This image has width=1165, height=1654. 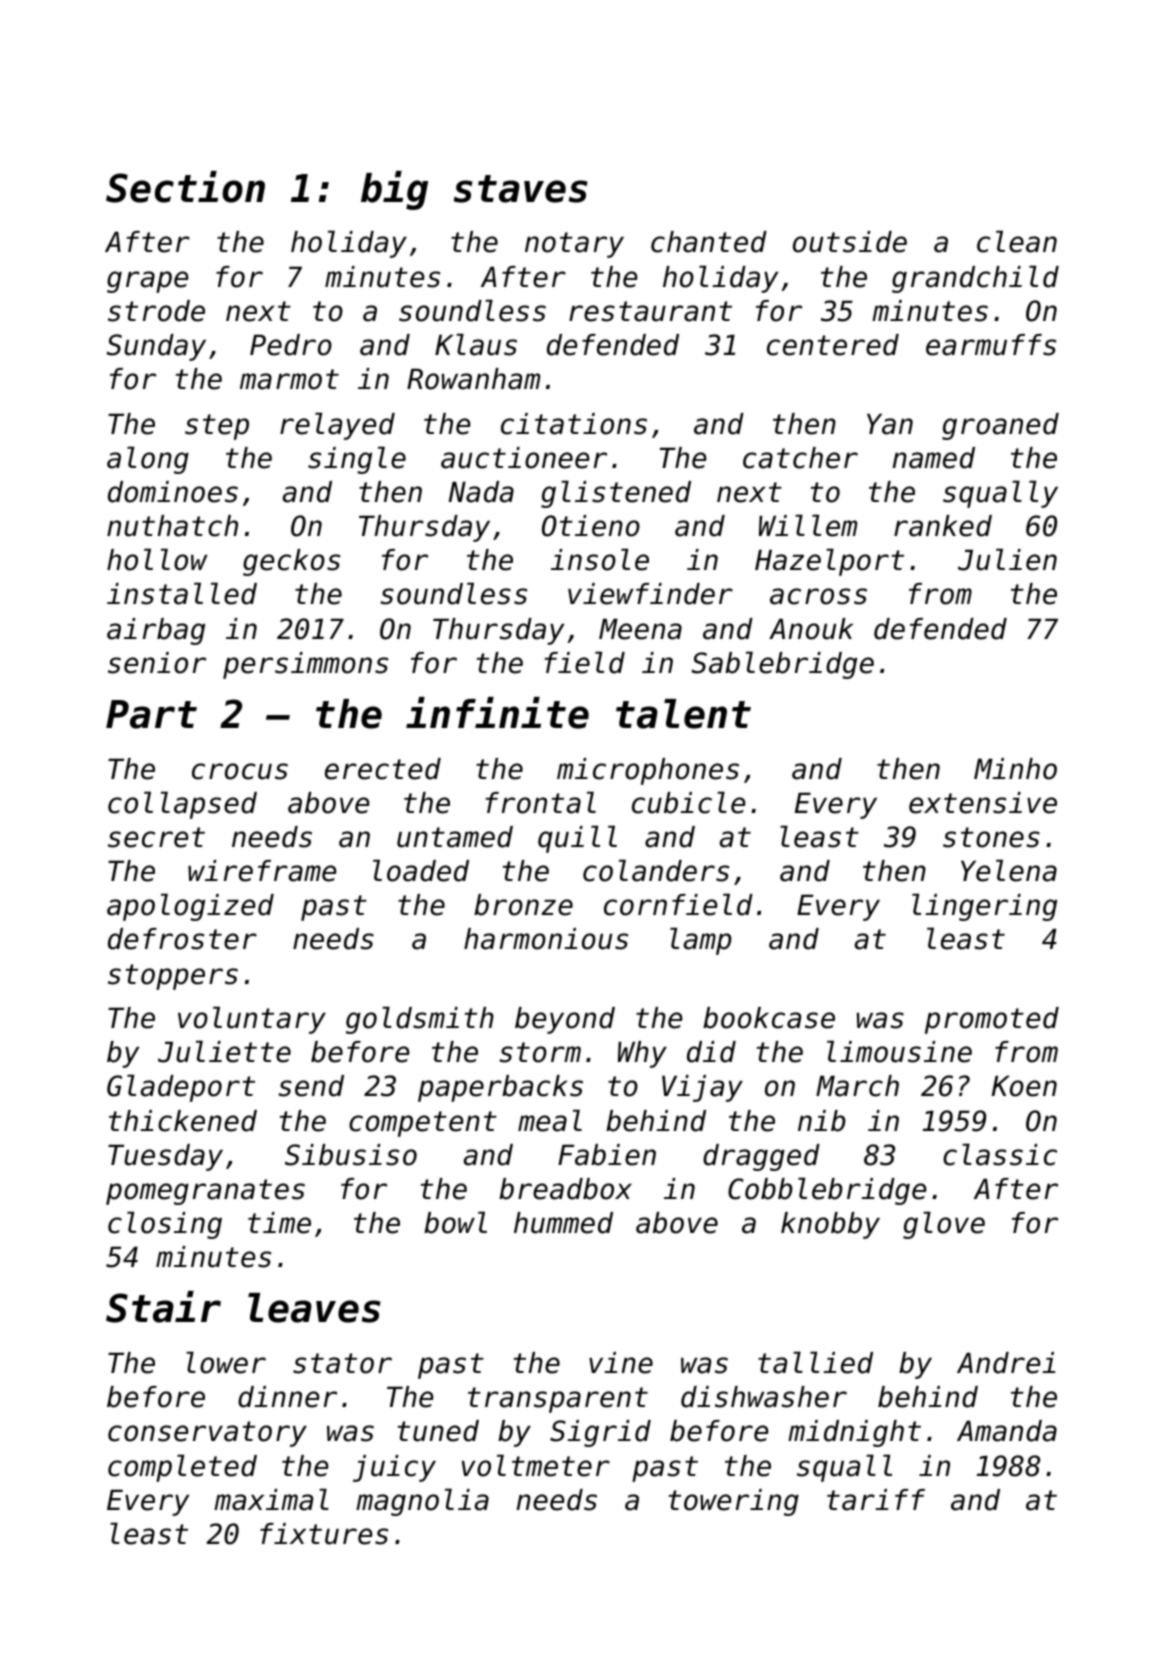 I want to click on paperbacks, so click(x=500, y=1088).
